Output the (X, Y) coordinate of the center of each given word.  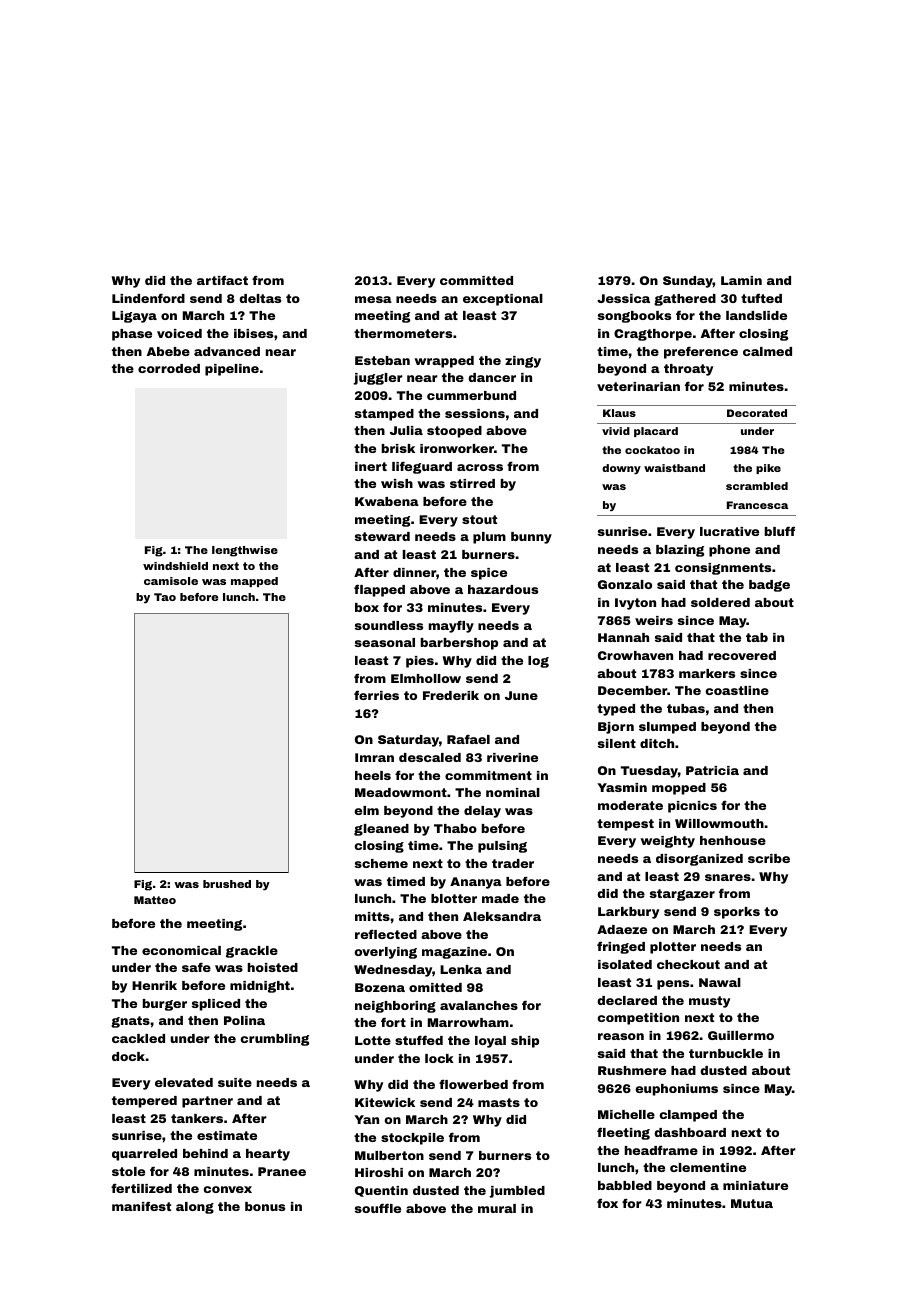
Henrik (154, 985)
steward (382, 536)
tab (757, 637)
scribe (769, 858)
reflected (386, 934)
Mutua (752, 1203)
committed (476, 280)
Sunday (688, 282)
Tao (165, 597)
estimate (227, 1135)
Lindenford (148, 298)
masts (499, 1102)
